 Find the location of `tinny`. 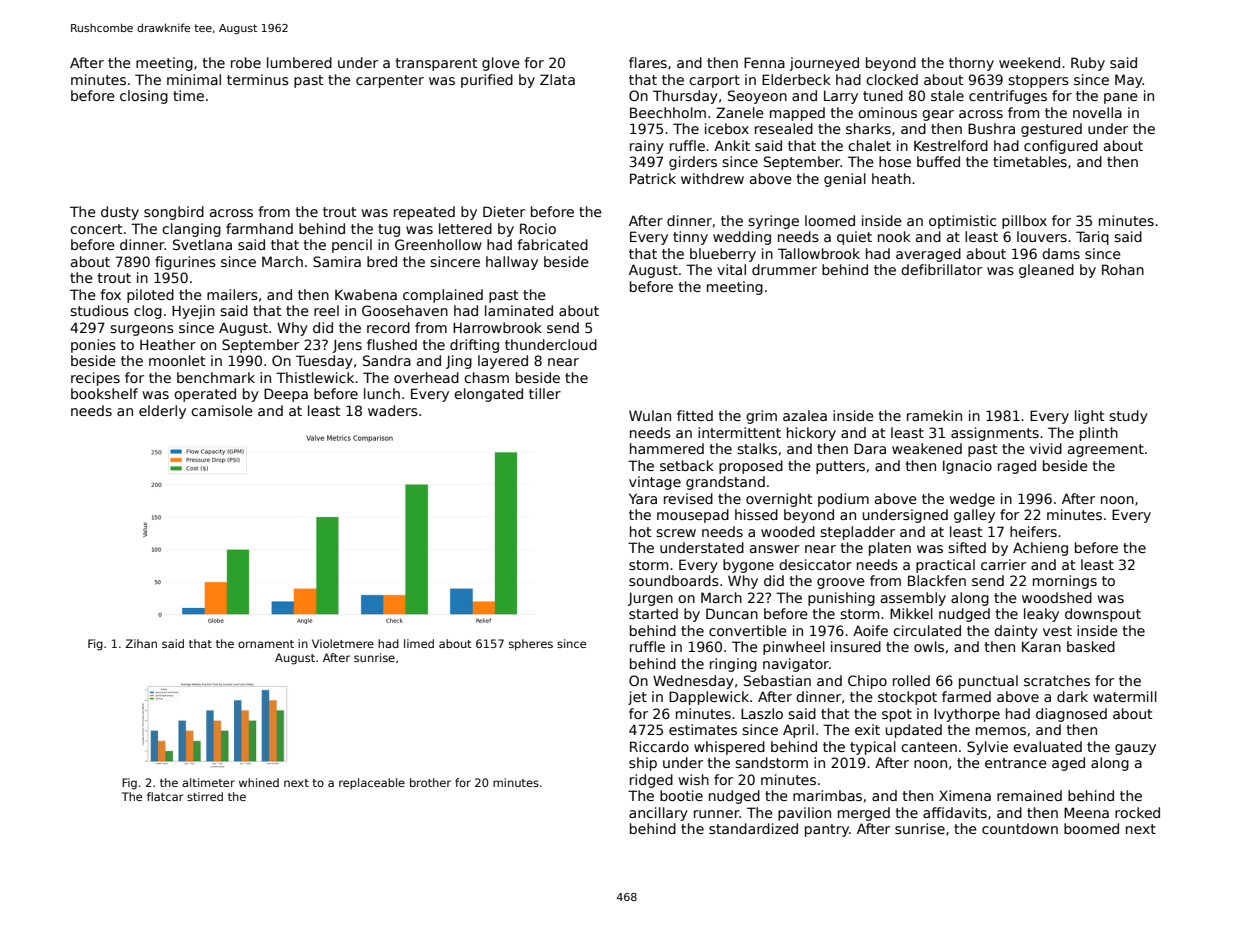

tinny is located at coordinates (690, 238).
